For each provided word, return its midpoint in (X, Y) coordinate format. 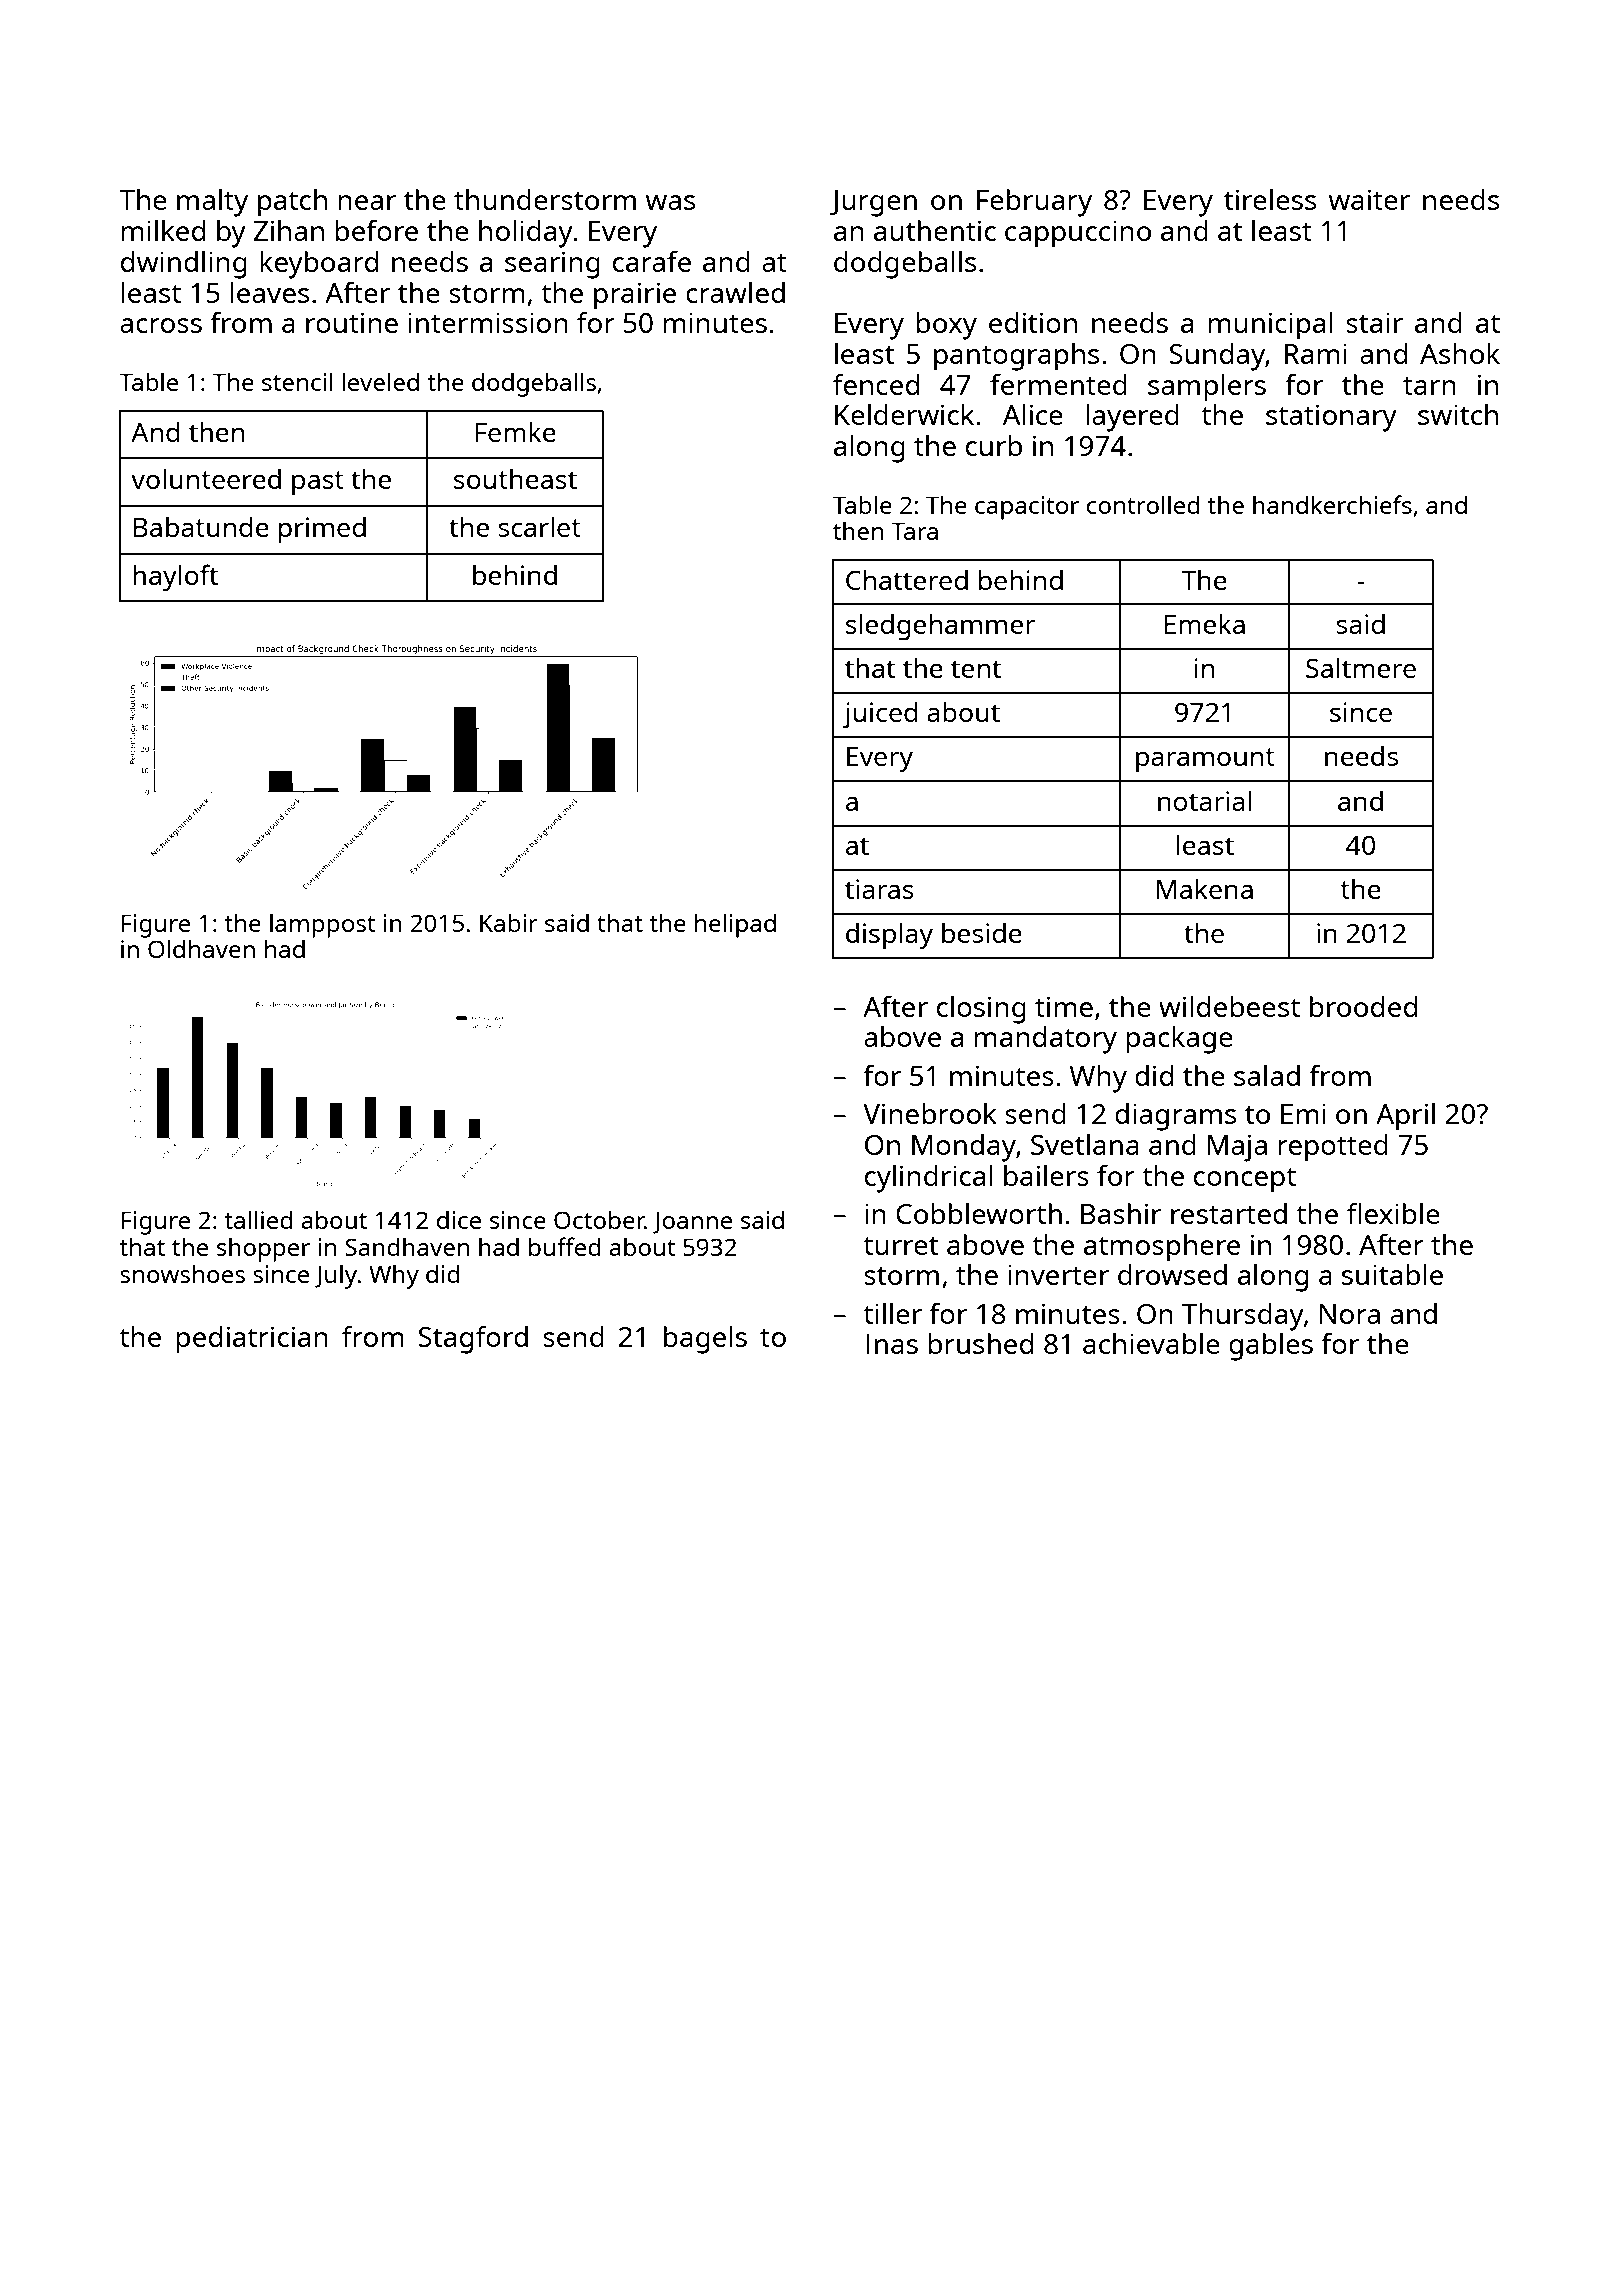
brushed (980, 1343)
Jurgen (873, 203)
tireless (1270, 199)
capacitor (1027, 508)
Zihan (289, 230)
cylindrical (929, 1179)
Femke (516, 431)
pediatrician (252, 1340)
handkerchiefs (1332, 504)
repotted (1333, 1148)
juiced (880, 715)
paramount (1205, 760)
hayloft (175, 578)
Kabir (509, 923)
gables (1271, 1347)
